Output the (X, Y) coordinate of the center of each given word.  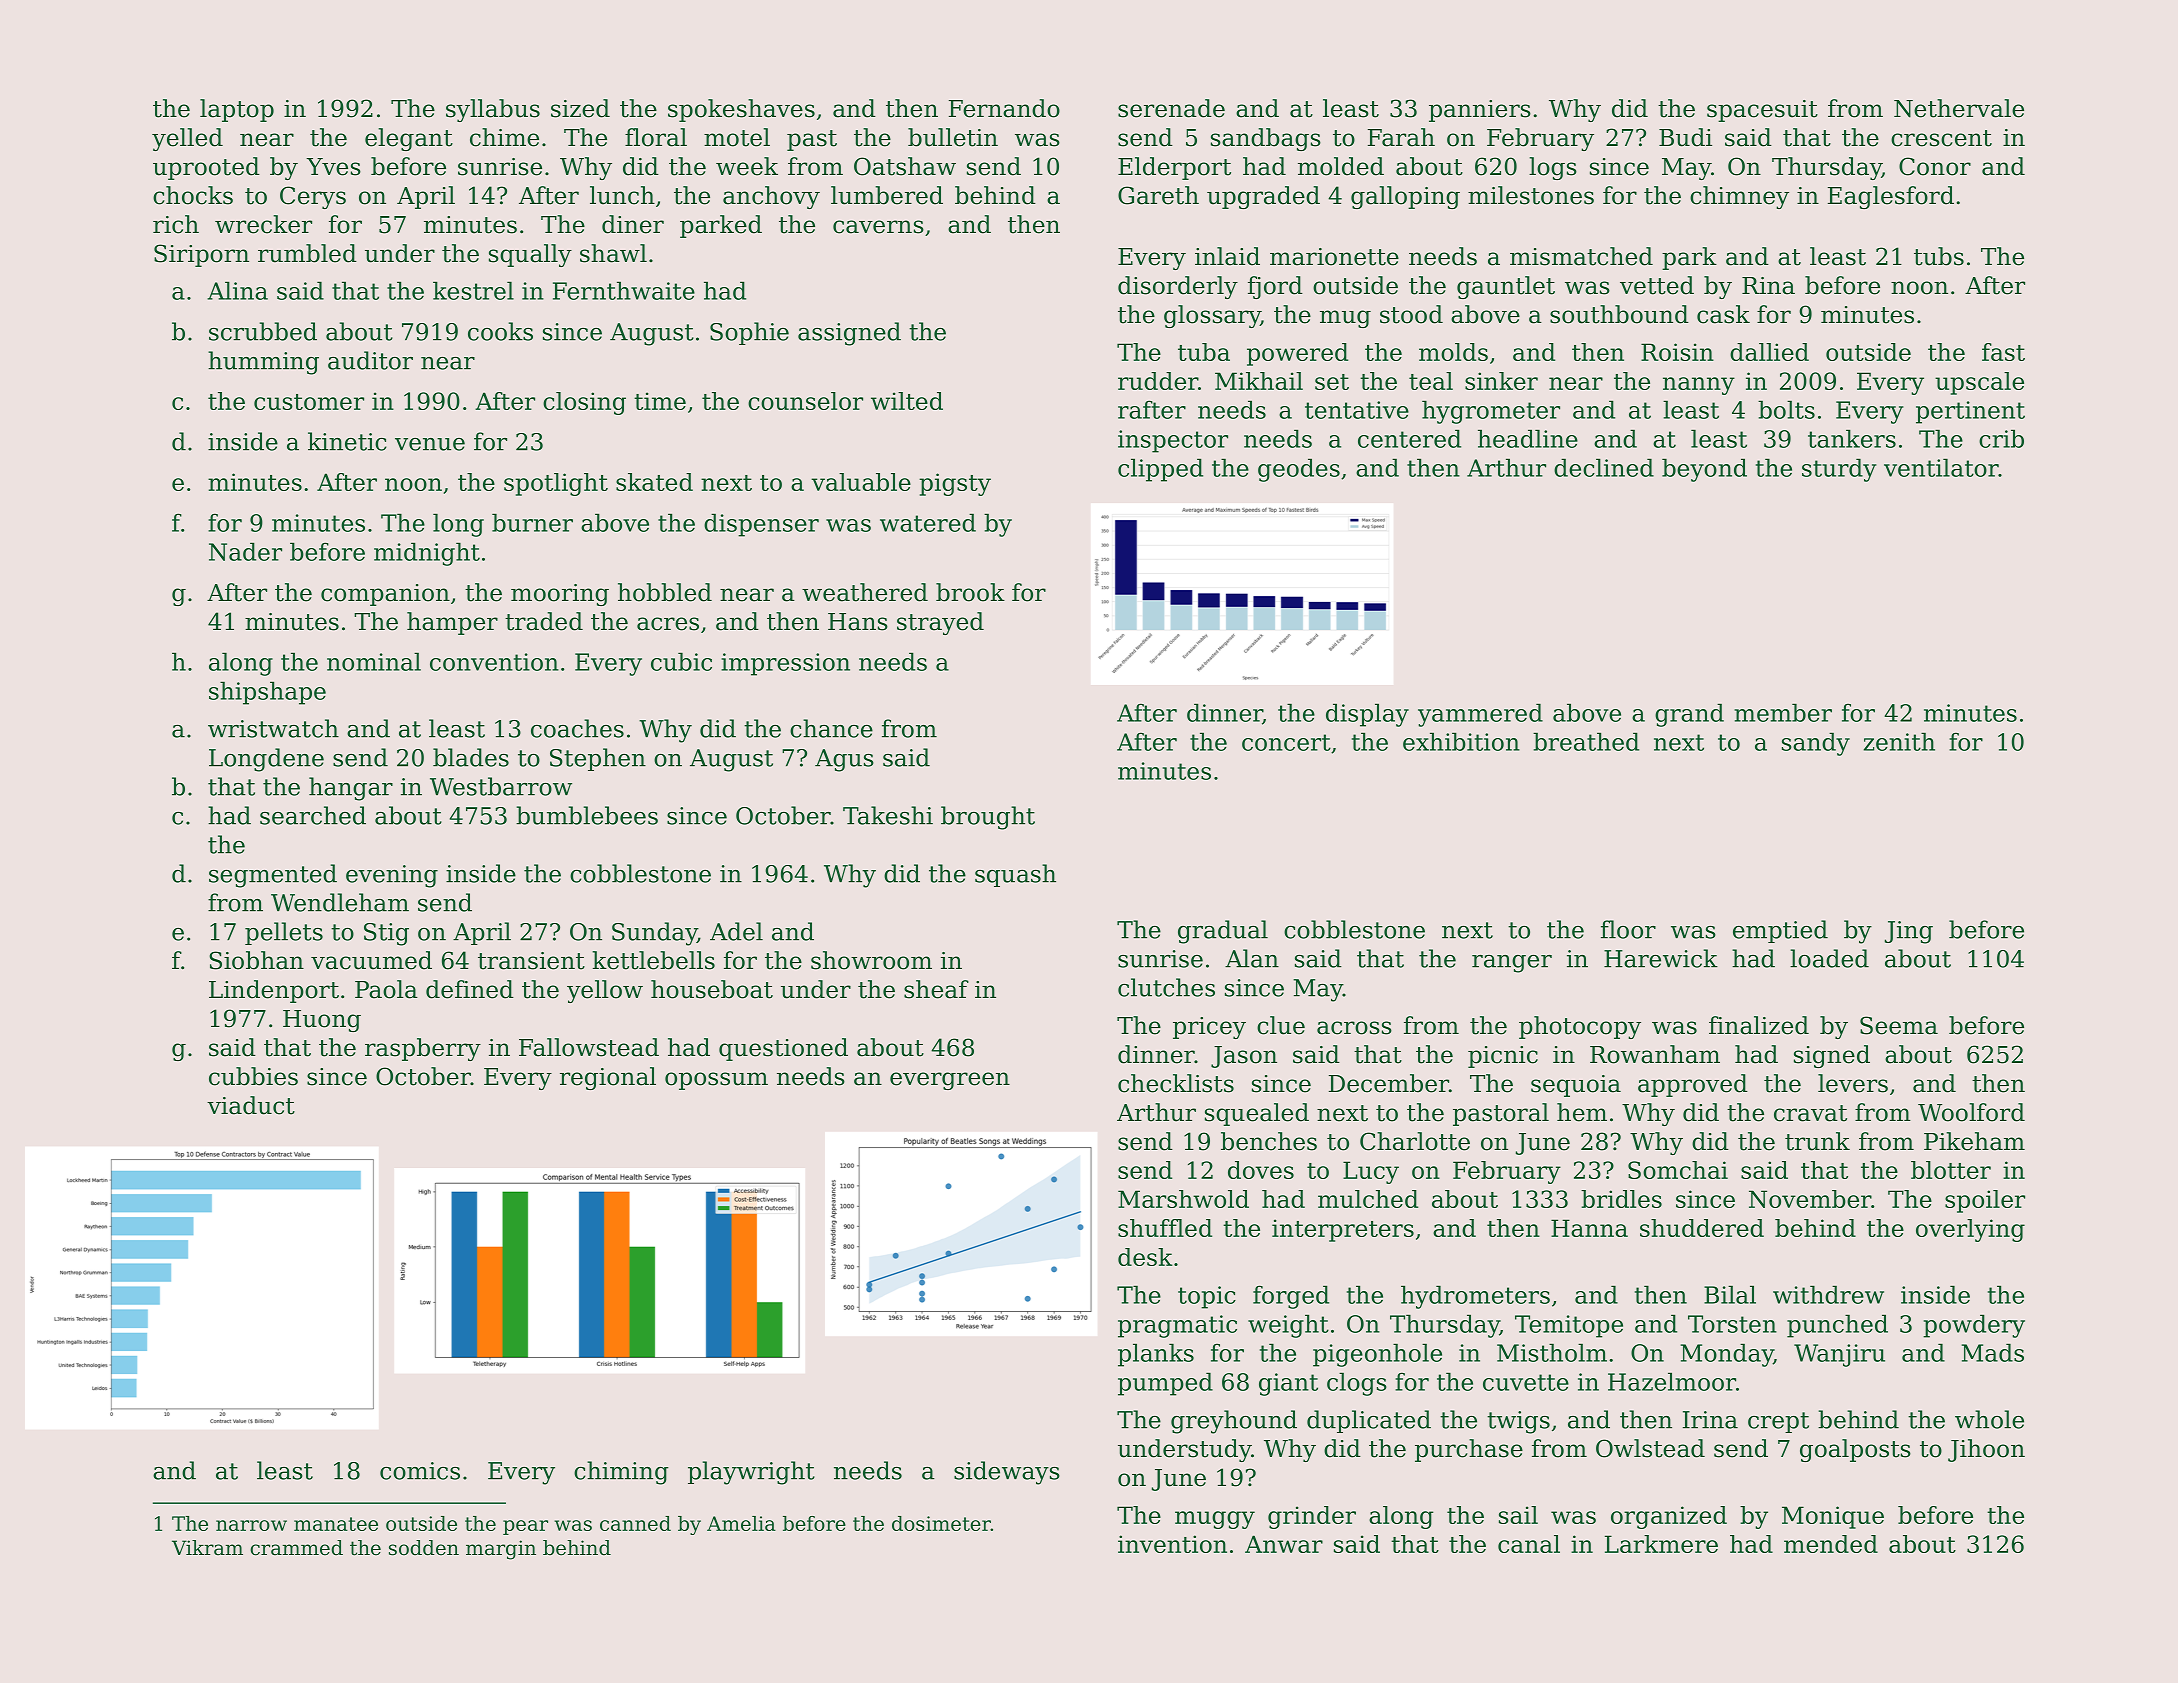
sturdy (1839, 470)
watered (928, 522)
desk (1145, 1257)
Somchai (1678, 1170)
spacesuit (1762, 111)
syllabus (493, 110)
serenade (1171, 108)
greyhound (1234, 1422)
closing (584, 403)
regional (608, 1078)
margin (501, 1550)
